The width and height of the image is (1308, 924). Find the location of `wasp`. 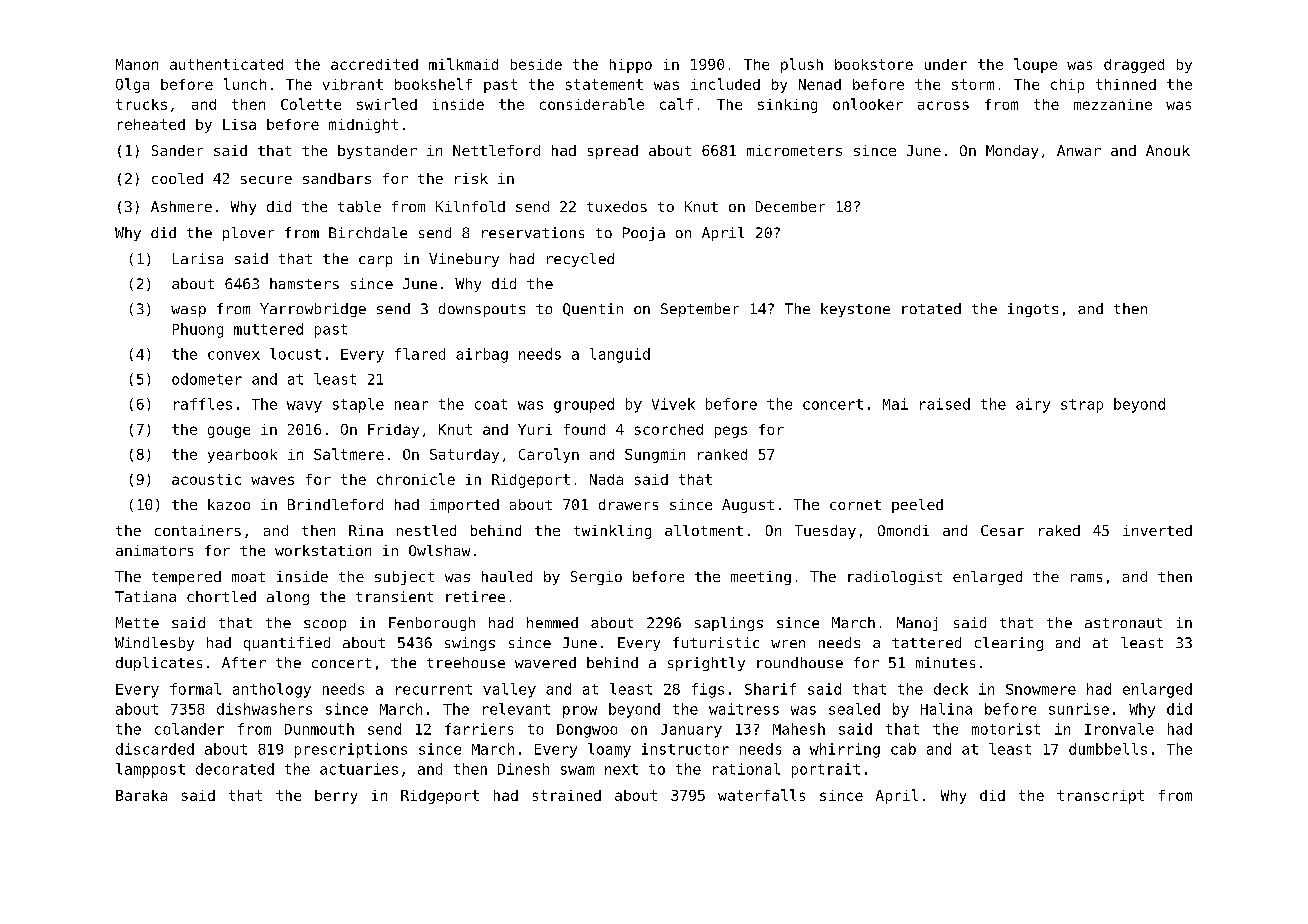

wasp is located at coordinates (188, 311).
